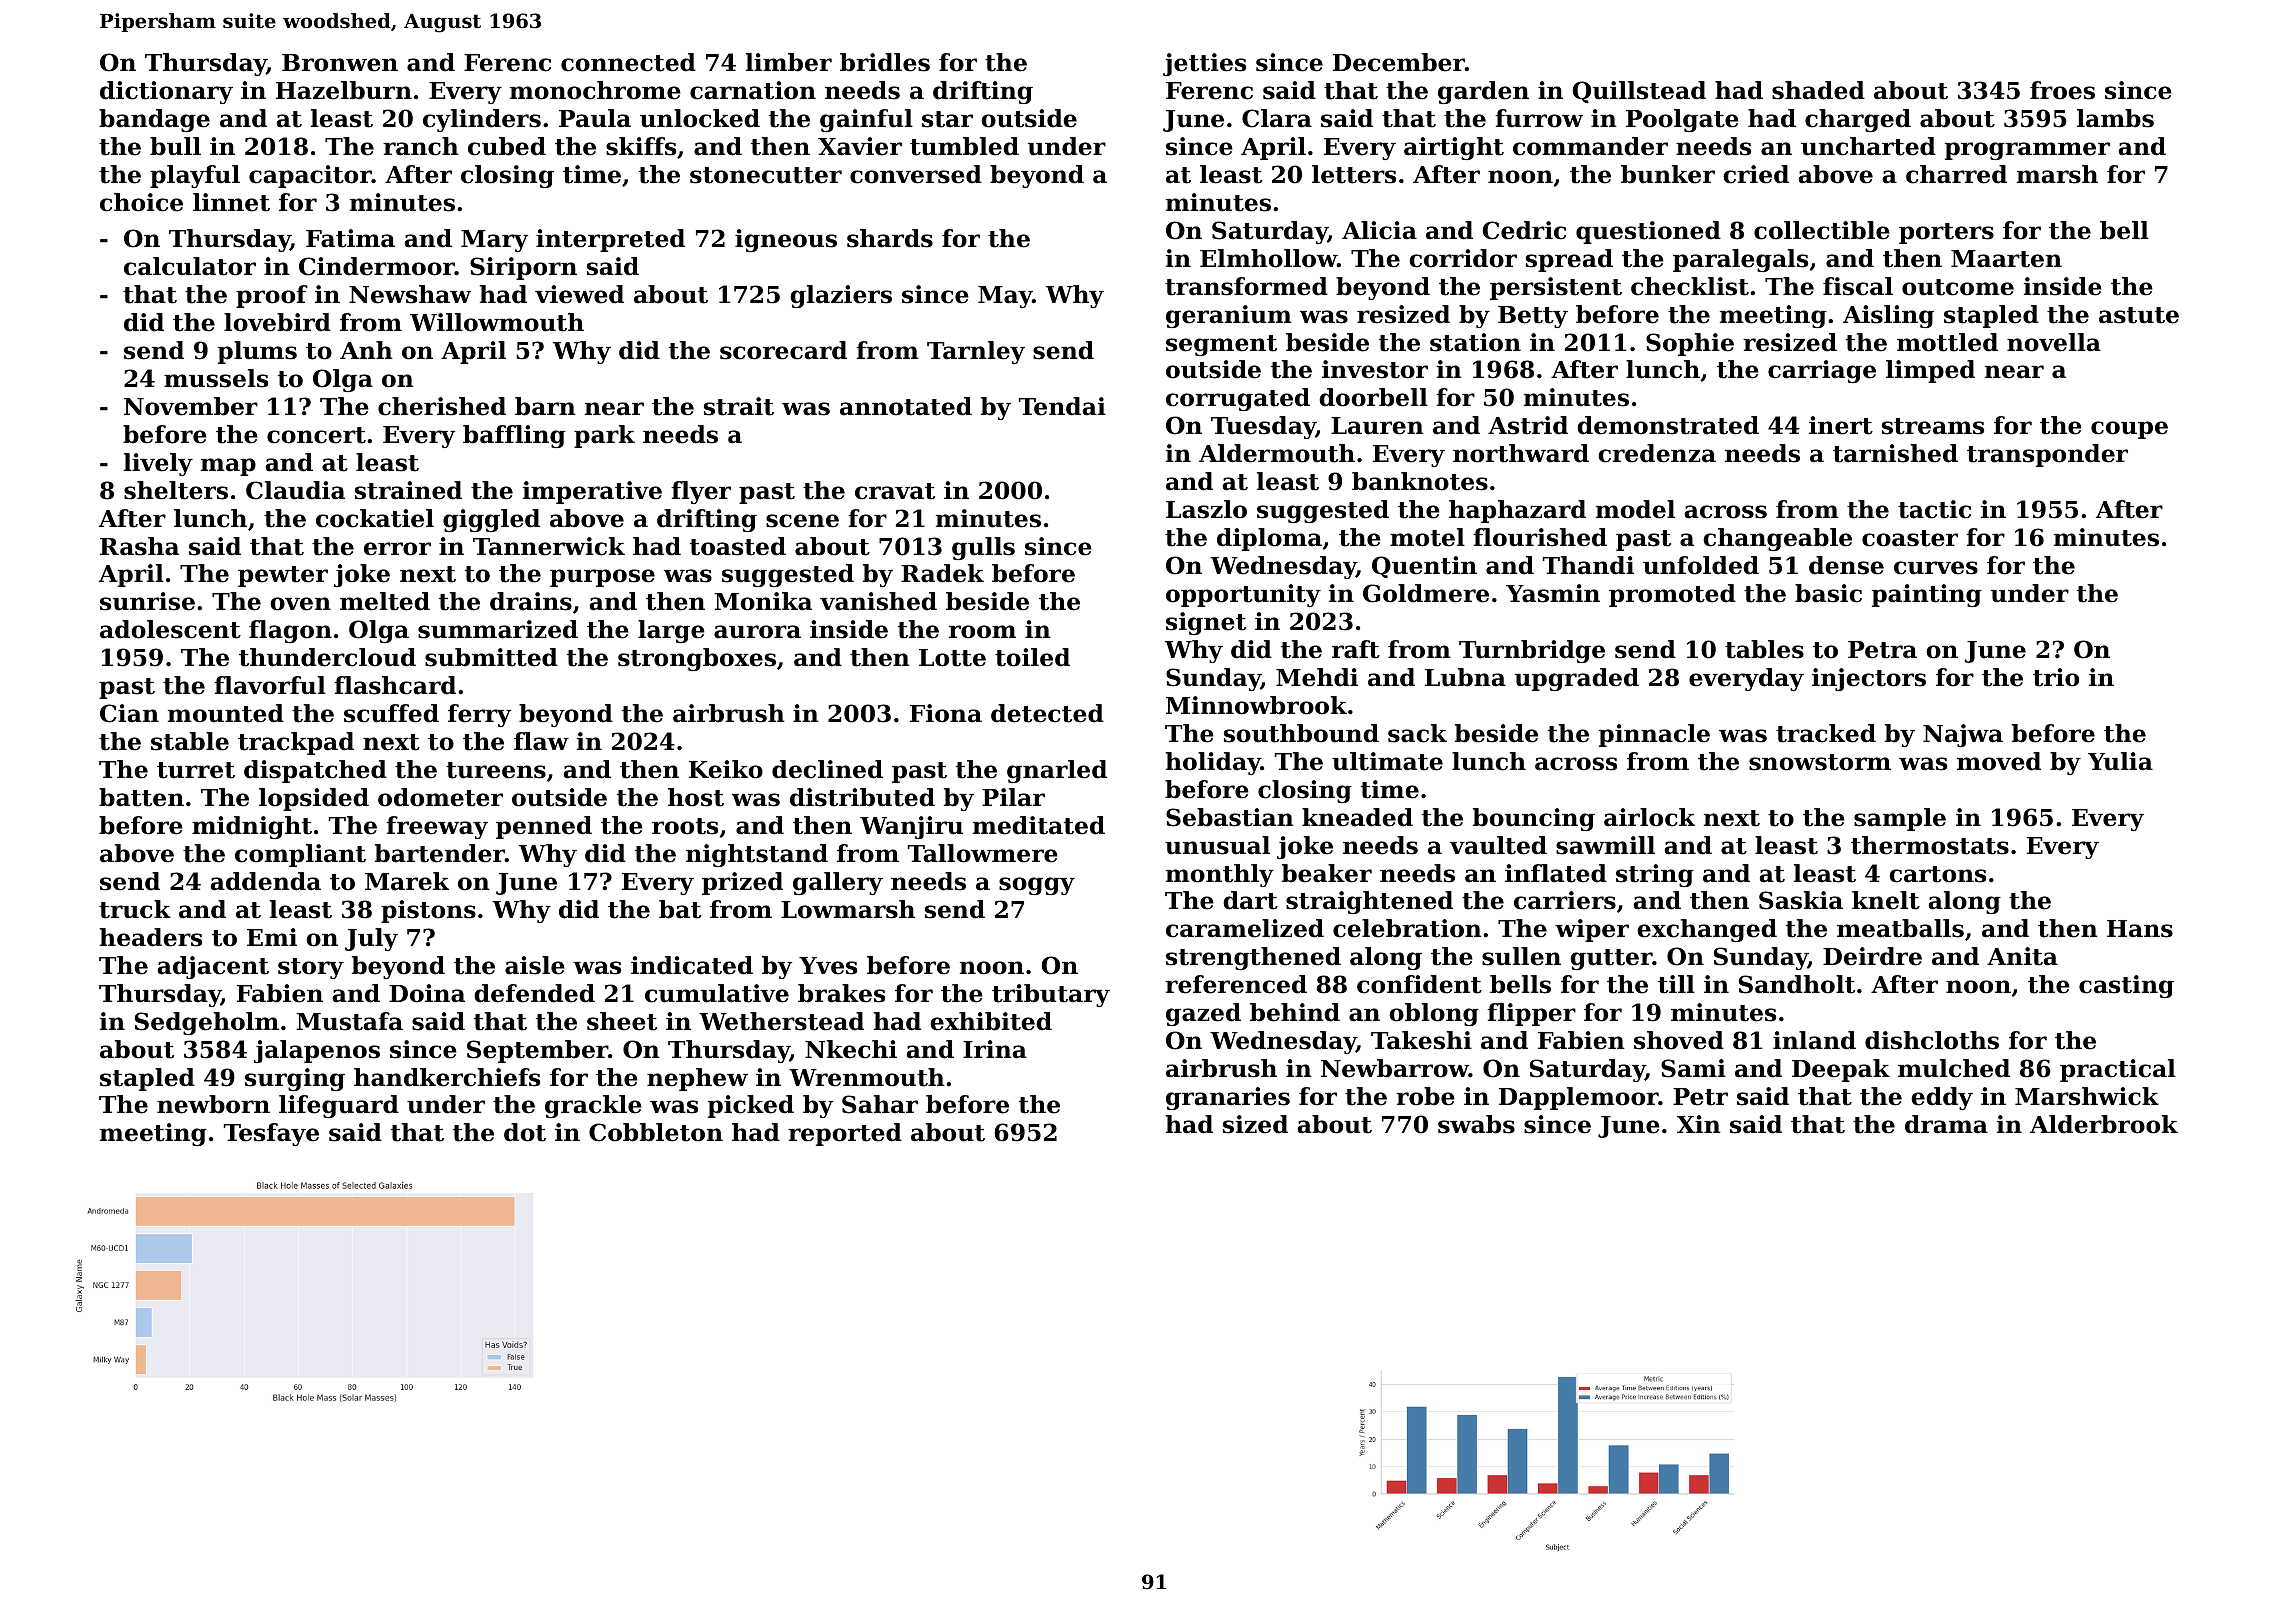  I want to click on aisle, so click(535, 965).
